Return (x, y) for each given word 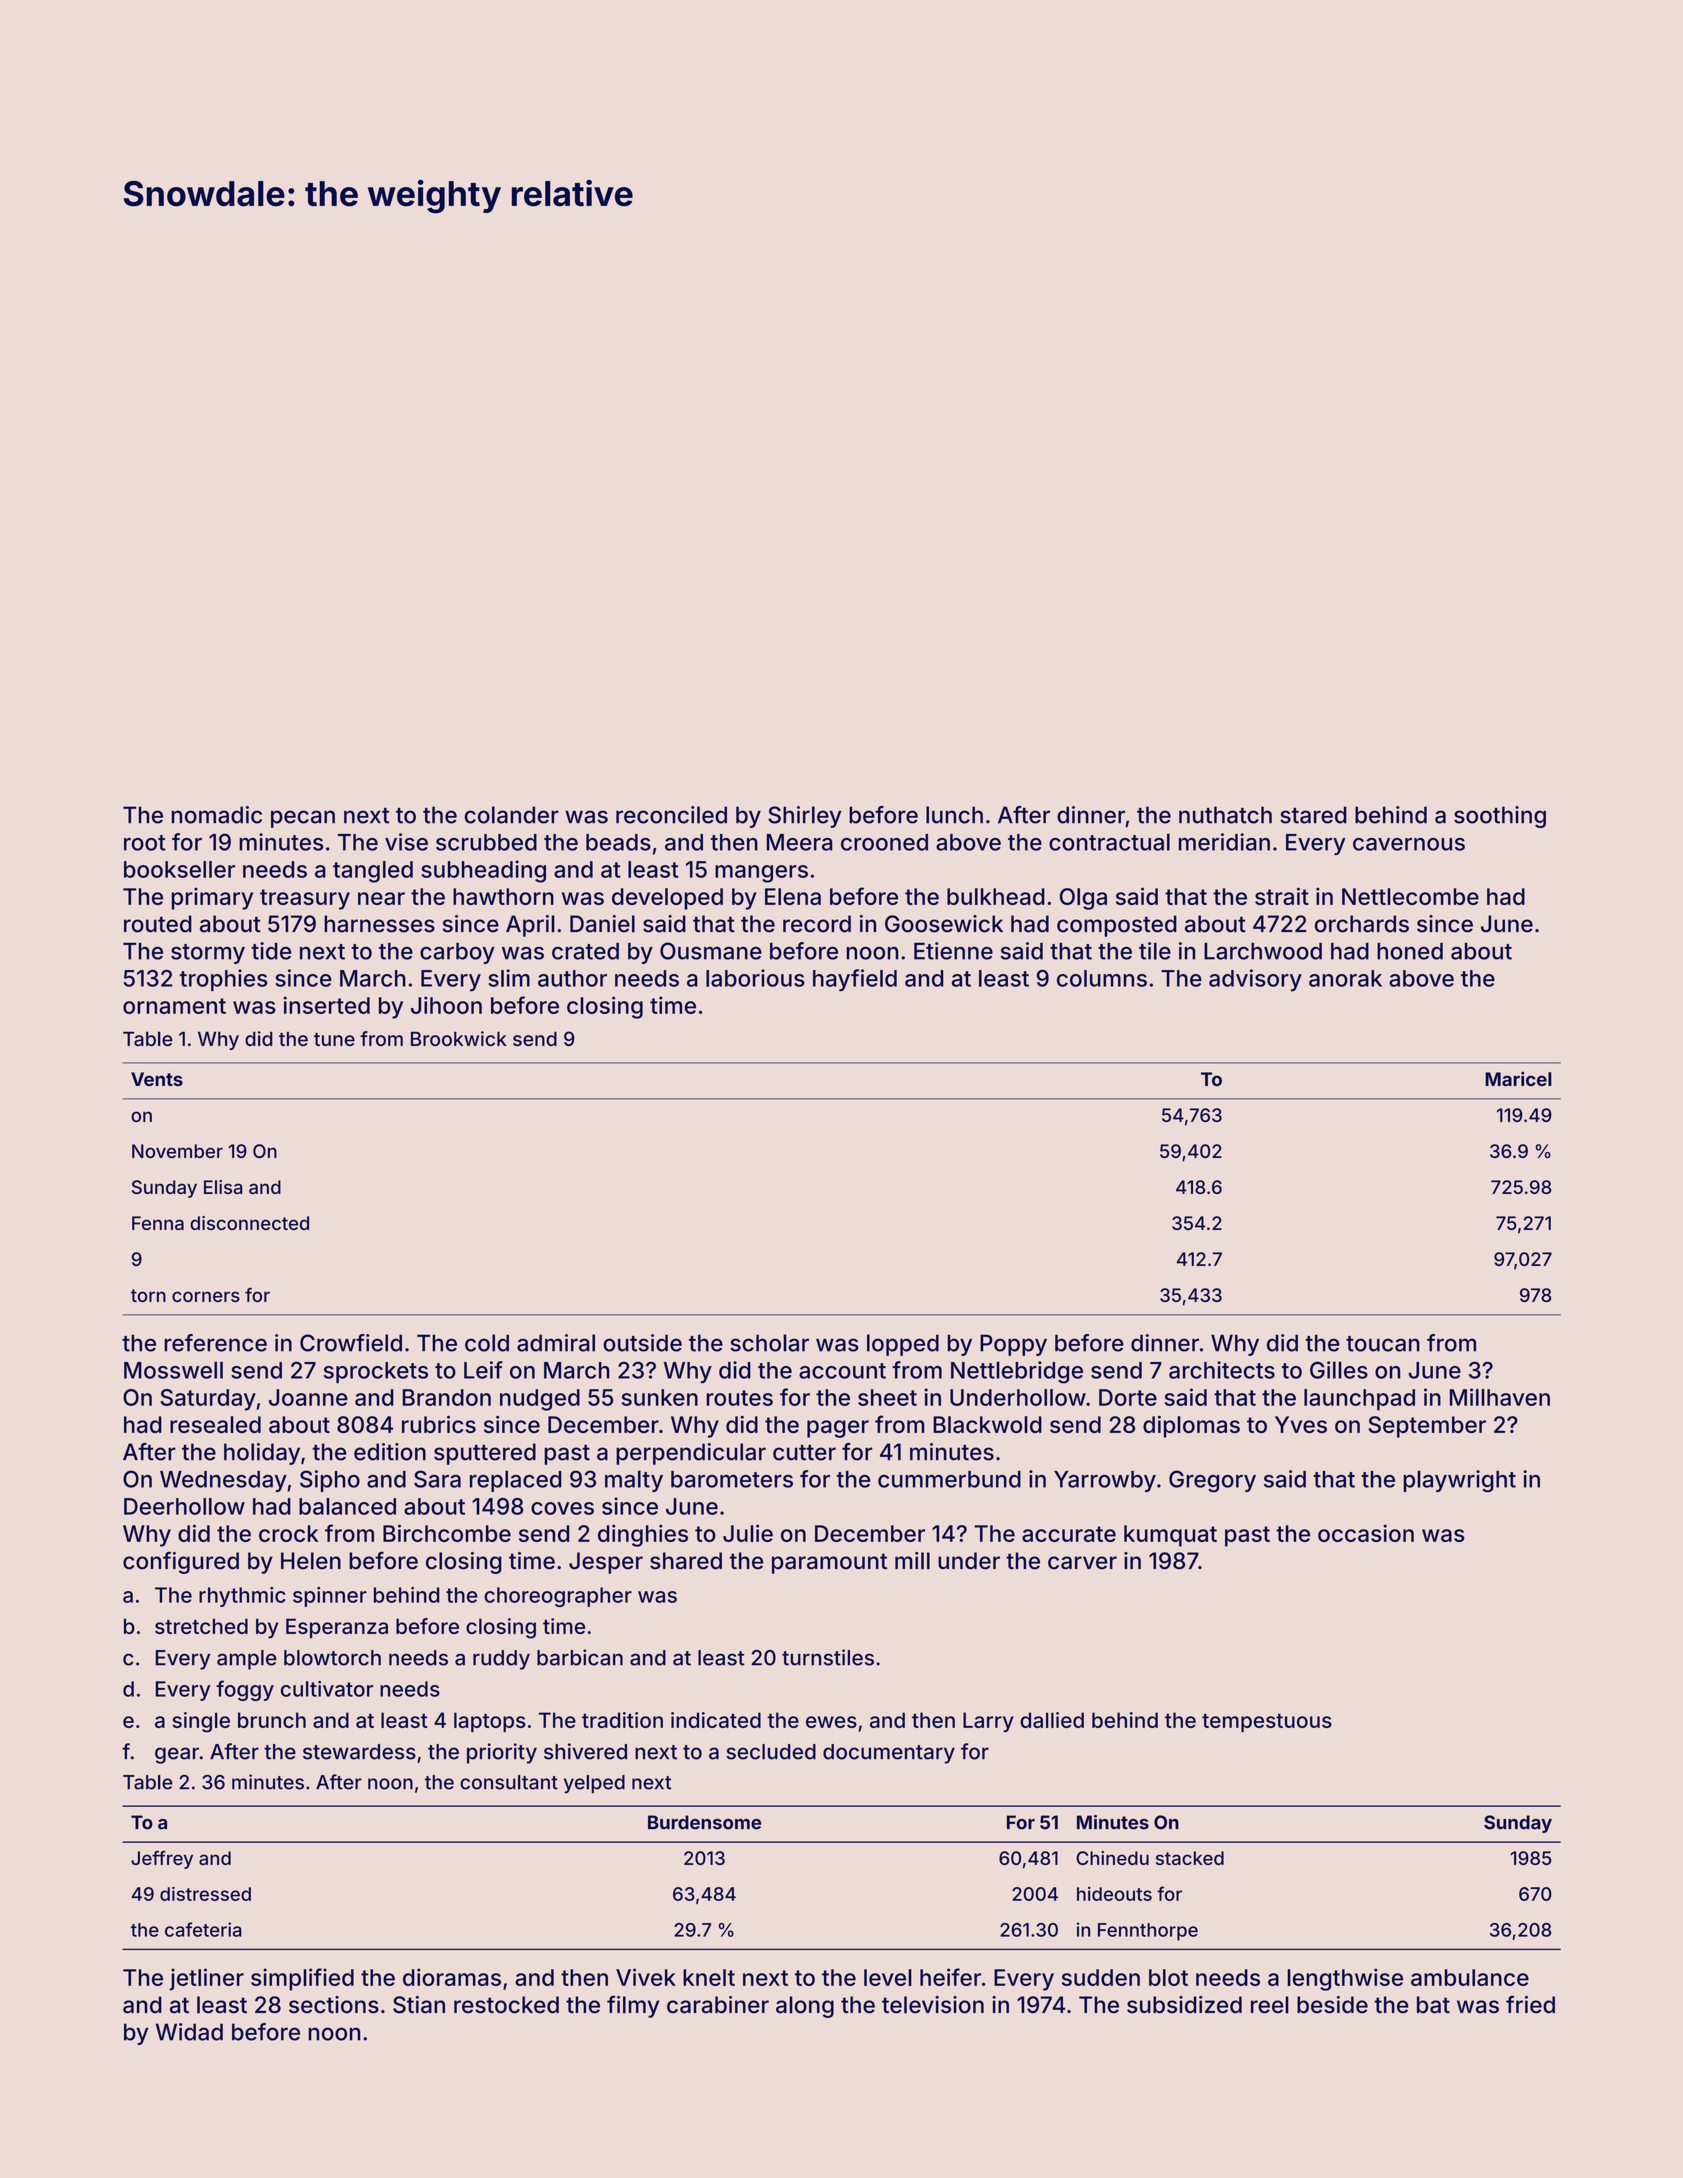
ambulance (1470, 1977)
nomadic (217, 815)
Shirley (805, 817)
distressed (205, 1893)
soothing (1500, 817)
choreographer (558, 1597)
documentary (889, 1754)
